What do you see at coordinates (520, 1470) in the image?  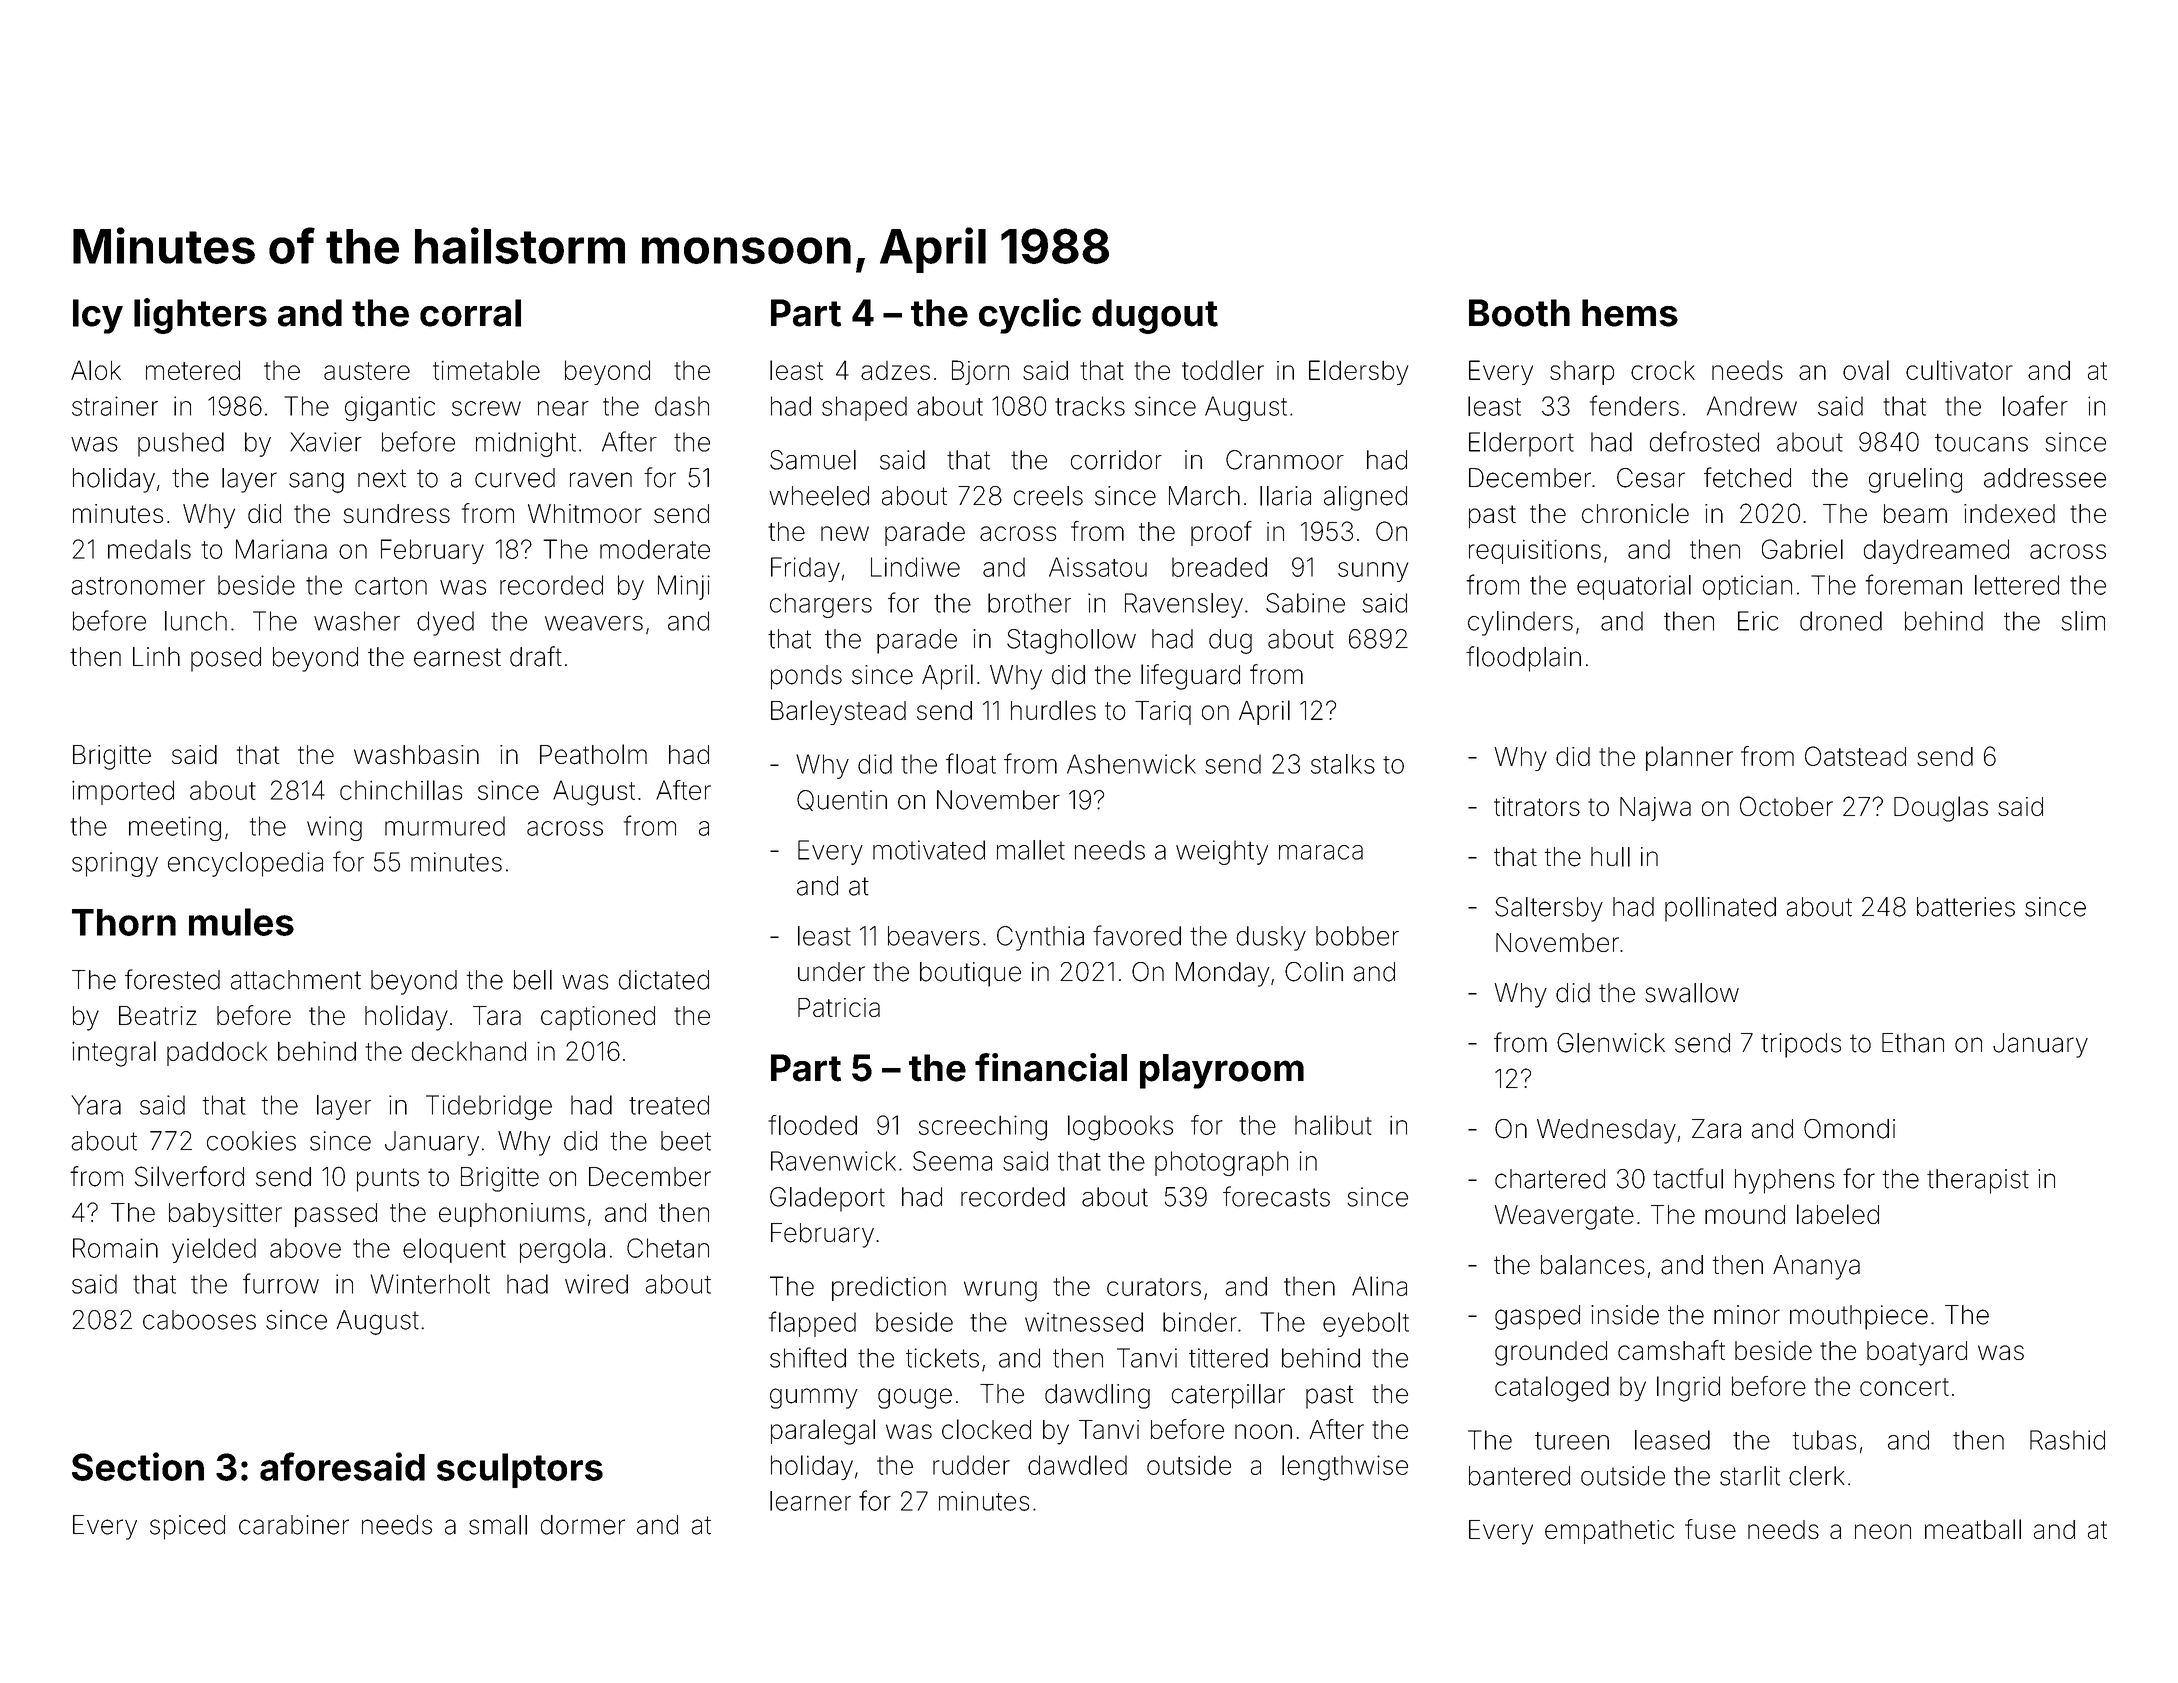 I see `sculptors` at bounding box center [520, 1470].
